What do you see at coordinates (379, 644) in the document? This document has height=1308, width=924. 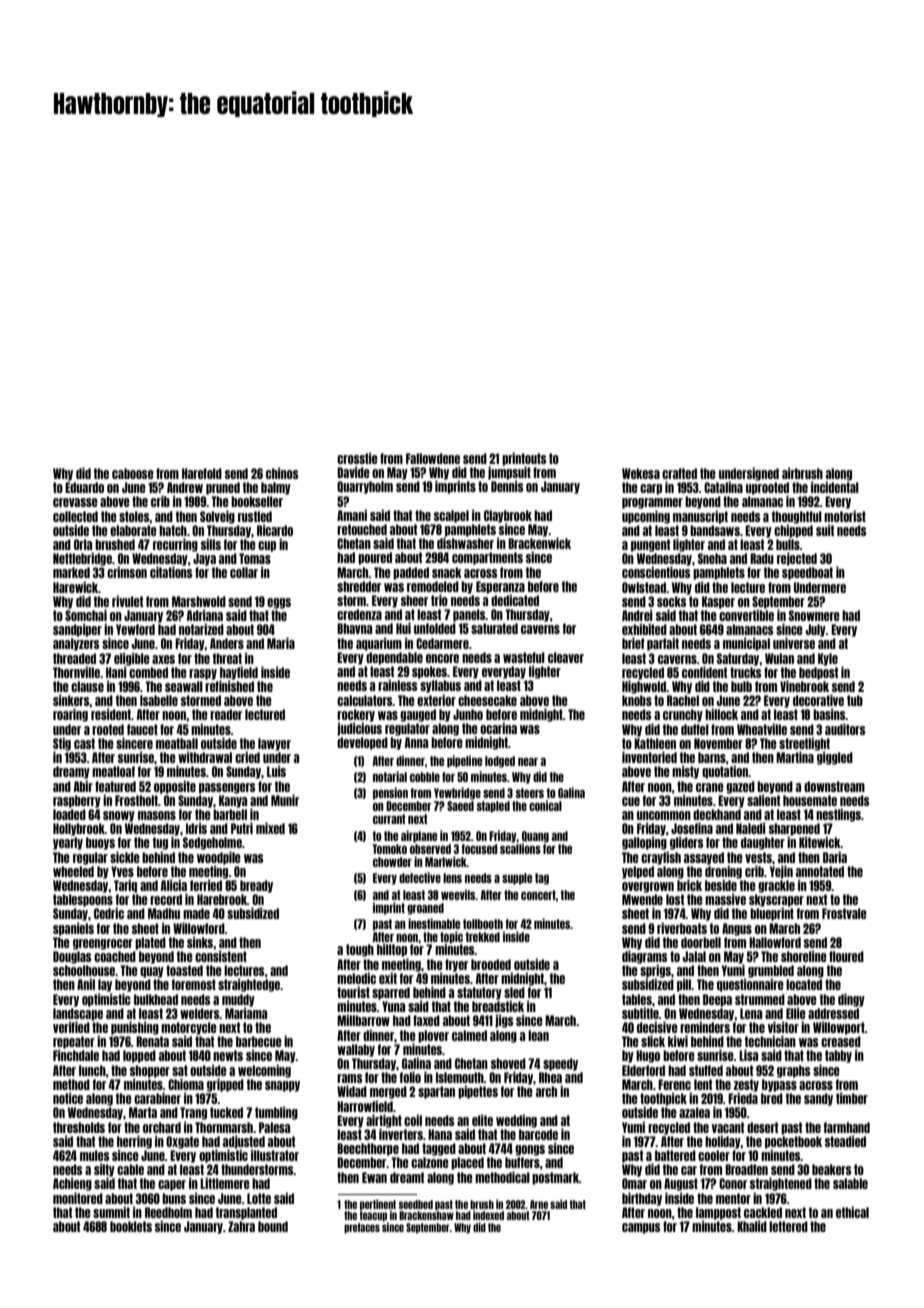 I see `aquarium` at bounding box center [379, 644].
